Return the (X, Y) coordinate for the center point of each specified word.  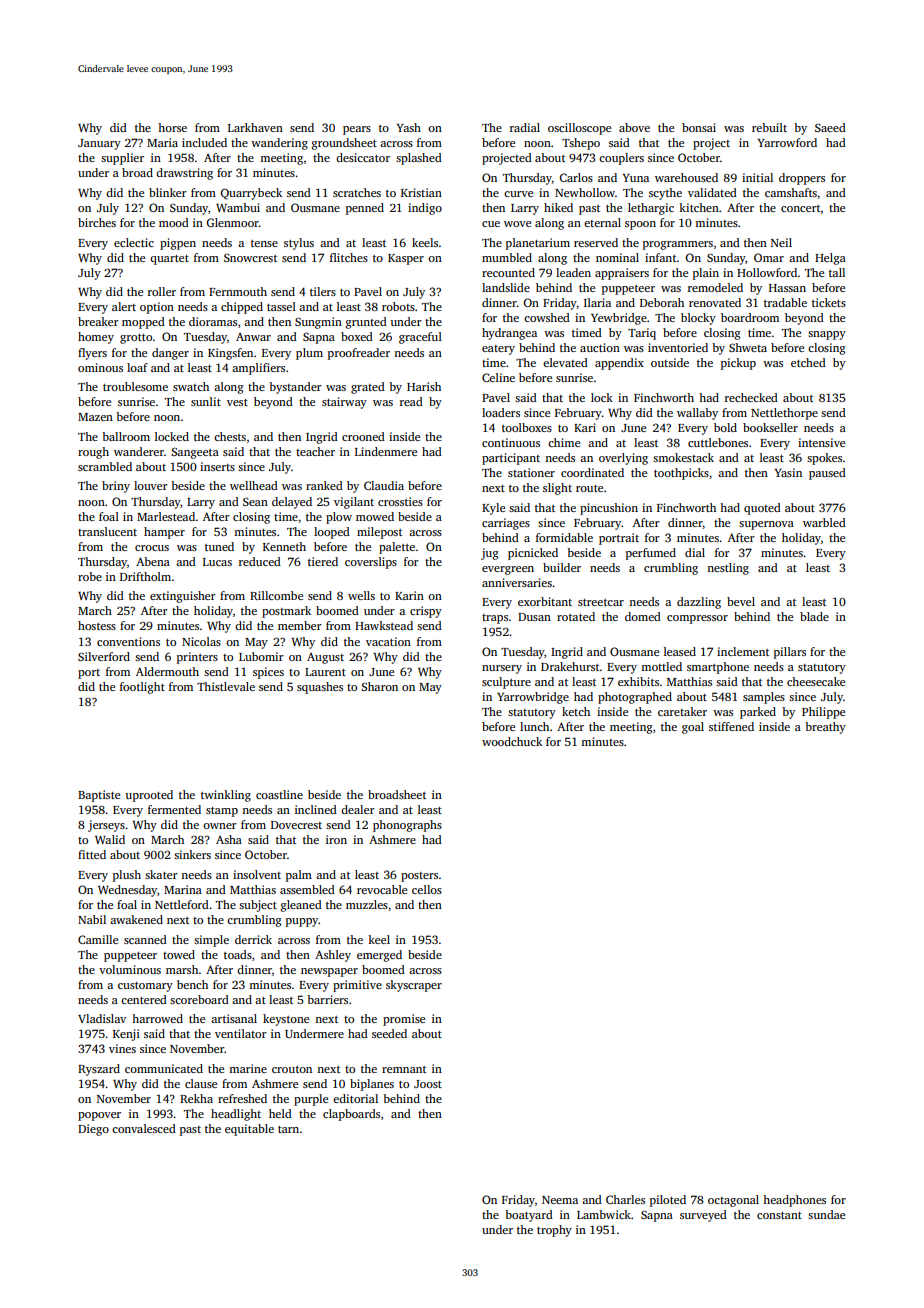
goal (693, 728)
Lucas (217, 562)
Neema (560, 1200)
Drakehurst (570, 666)
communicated (164, 1068)
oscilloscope (579, 129)
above (634, 127)
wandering (279, 144)
